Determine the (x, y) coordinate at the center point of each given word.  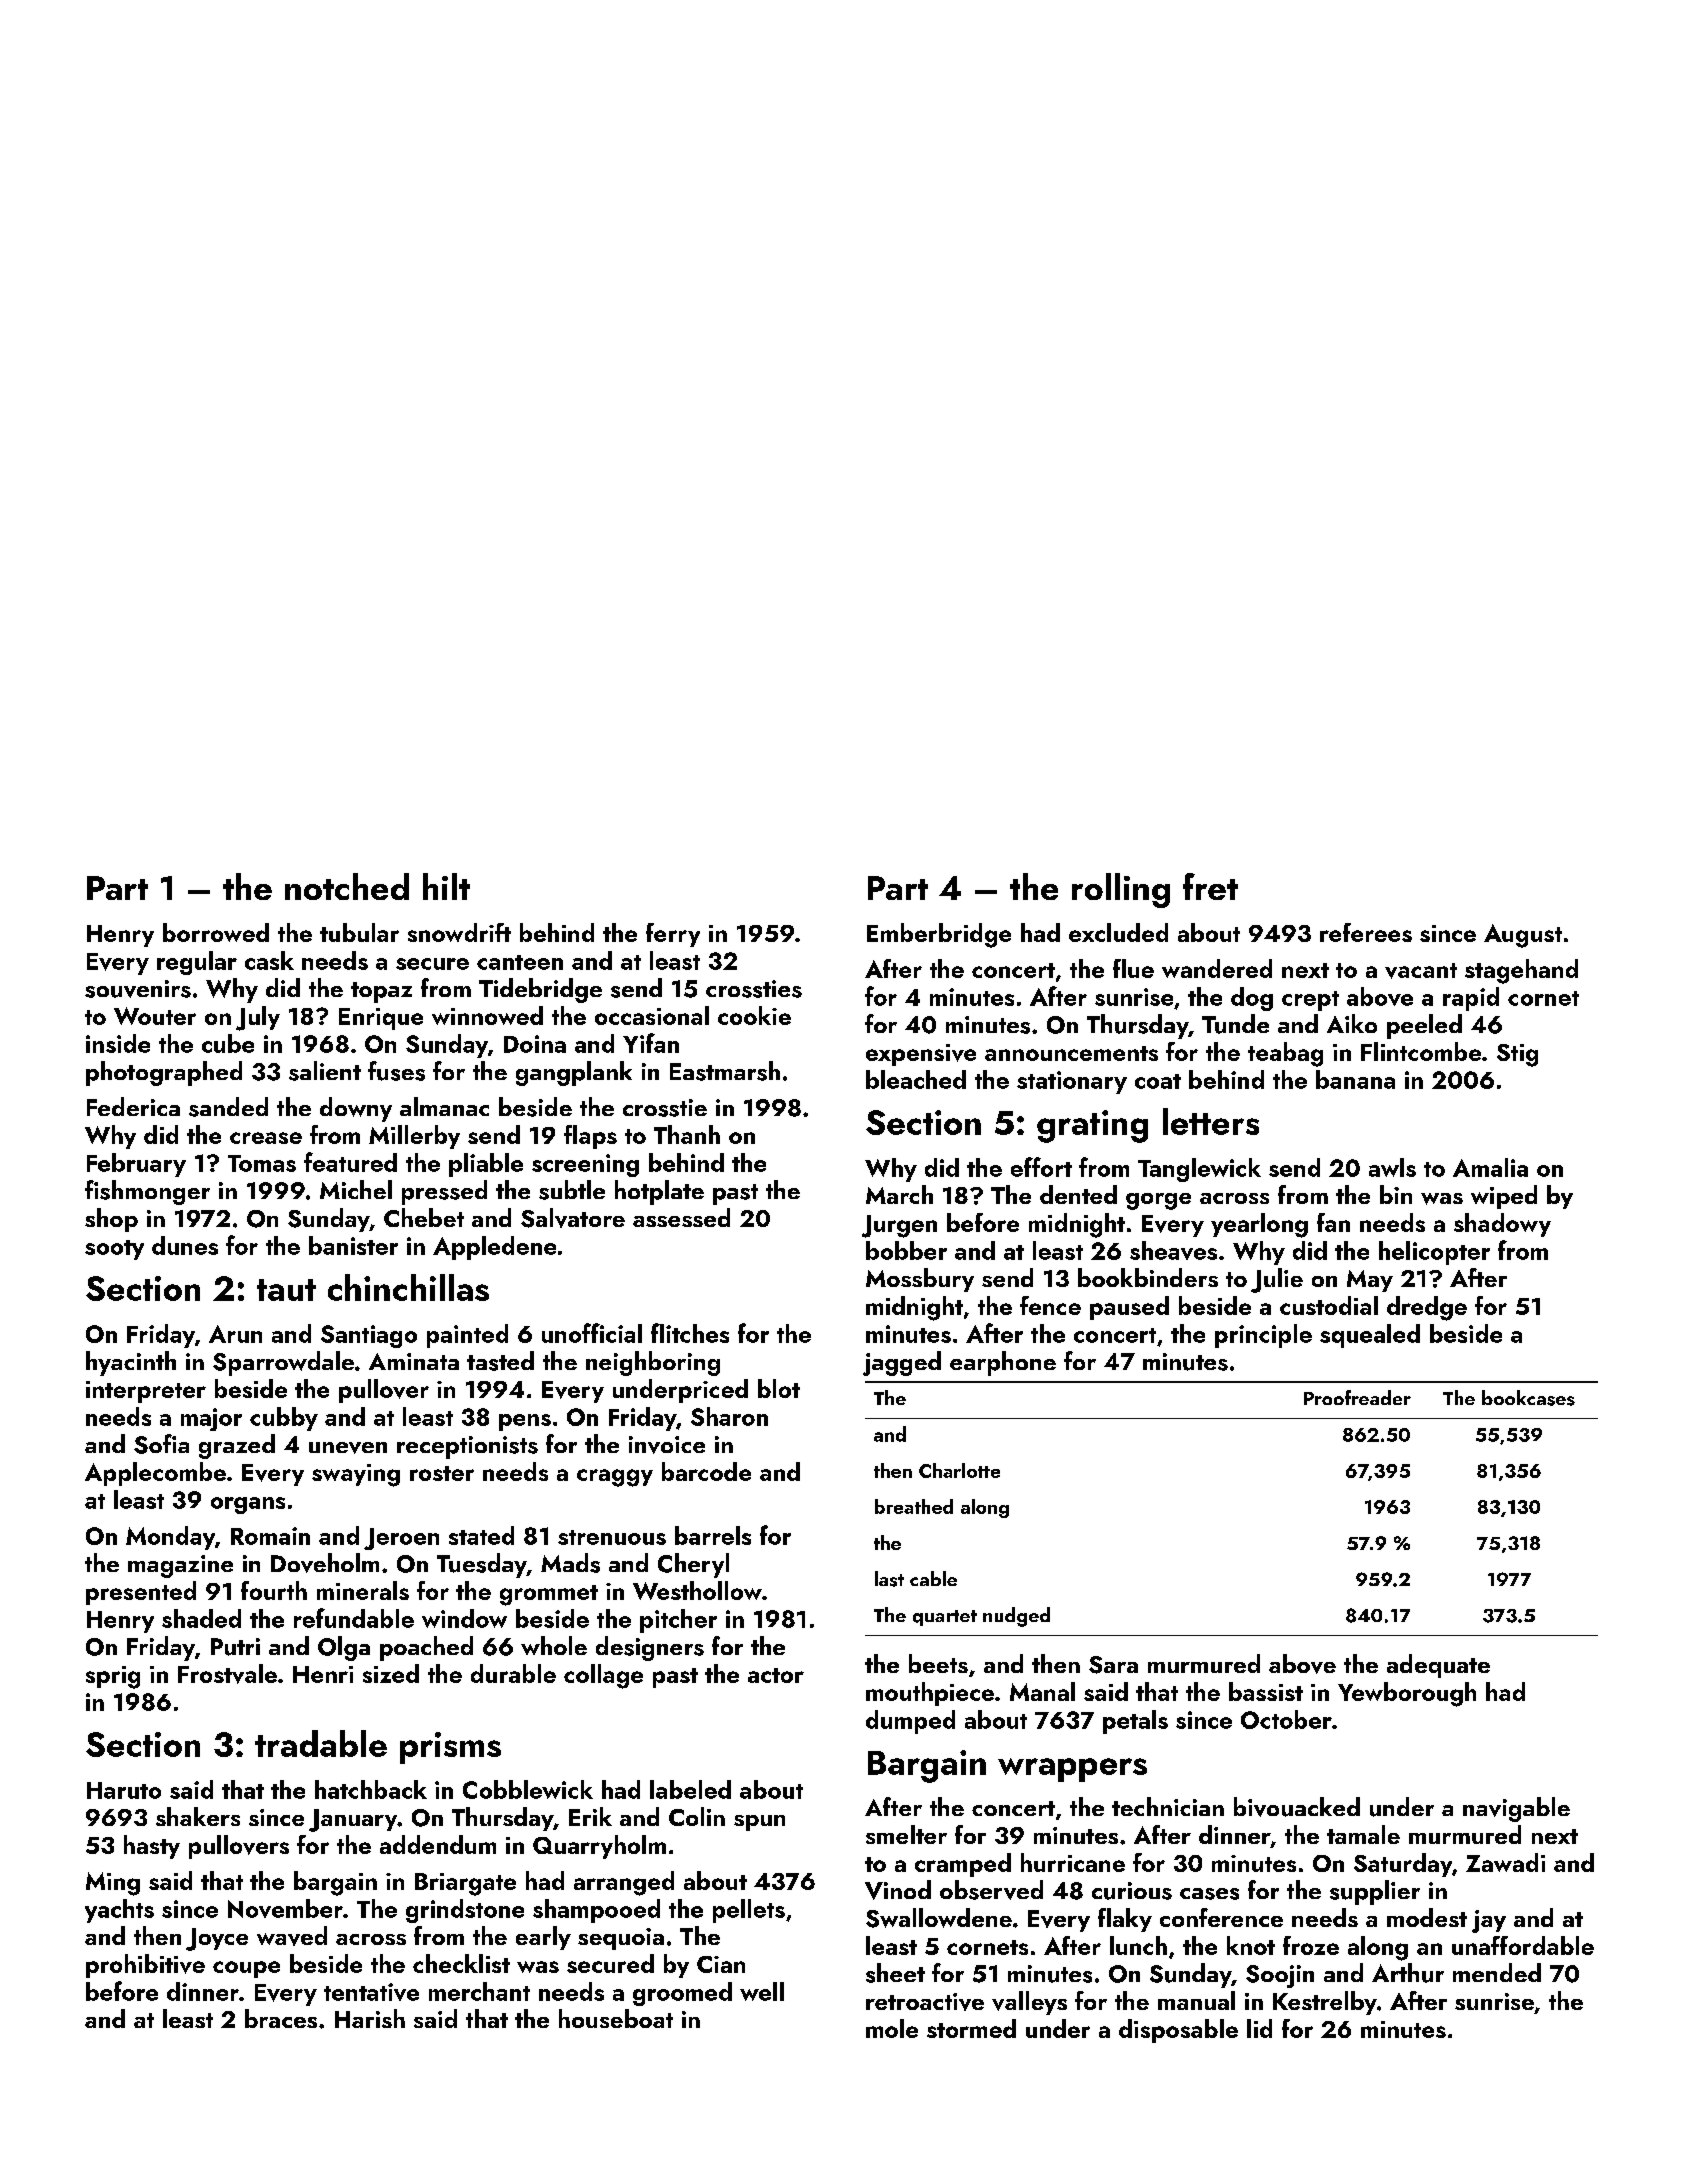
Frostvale (227, 1674)
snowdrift (459, 932)
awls (1392, 1167)
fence (1050, 1305)
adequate (1438, 1666)
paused (1129, 1308)
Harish (370, 2018)
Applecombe (155, 1474)
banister (353, 1245)
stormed (971, 2028)
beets (938, 1663)
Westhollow (697, 1590)
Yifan (651, 1043)
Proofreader (1357, 1397)
